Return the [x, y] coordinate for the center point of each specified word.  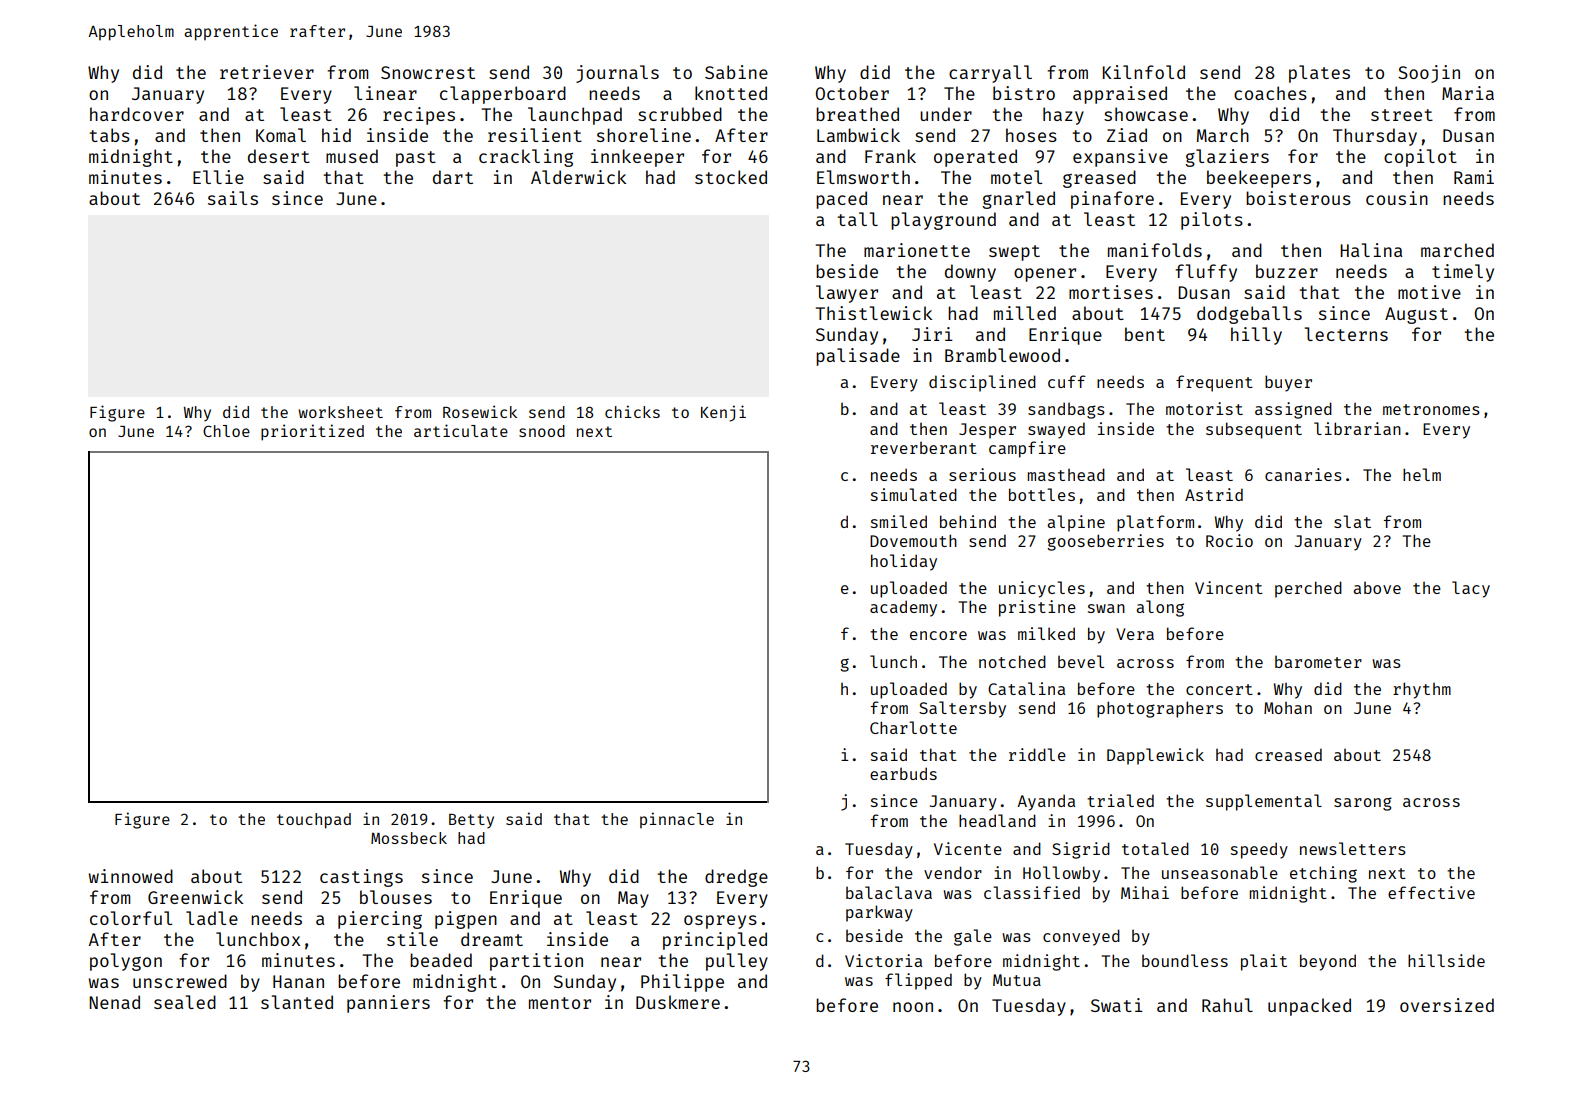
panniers [388, 1004]
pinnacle [677, 820]
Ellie [218, 177]
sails [233, 198]
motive [1429, 292]
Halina [1371, 250]
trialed [1120, 800]
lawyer [847, 294]
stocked [731, 177]
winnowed [130, 876]
